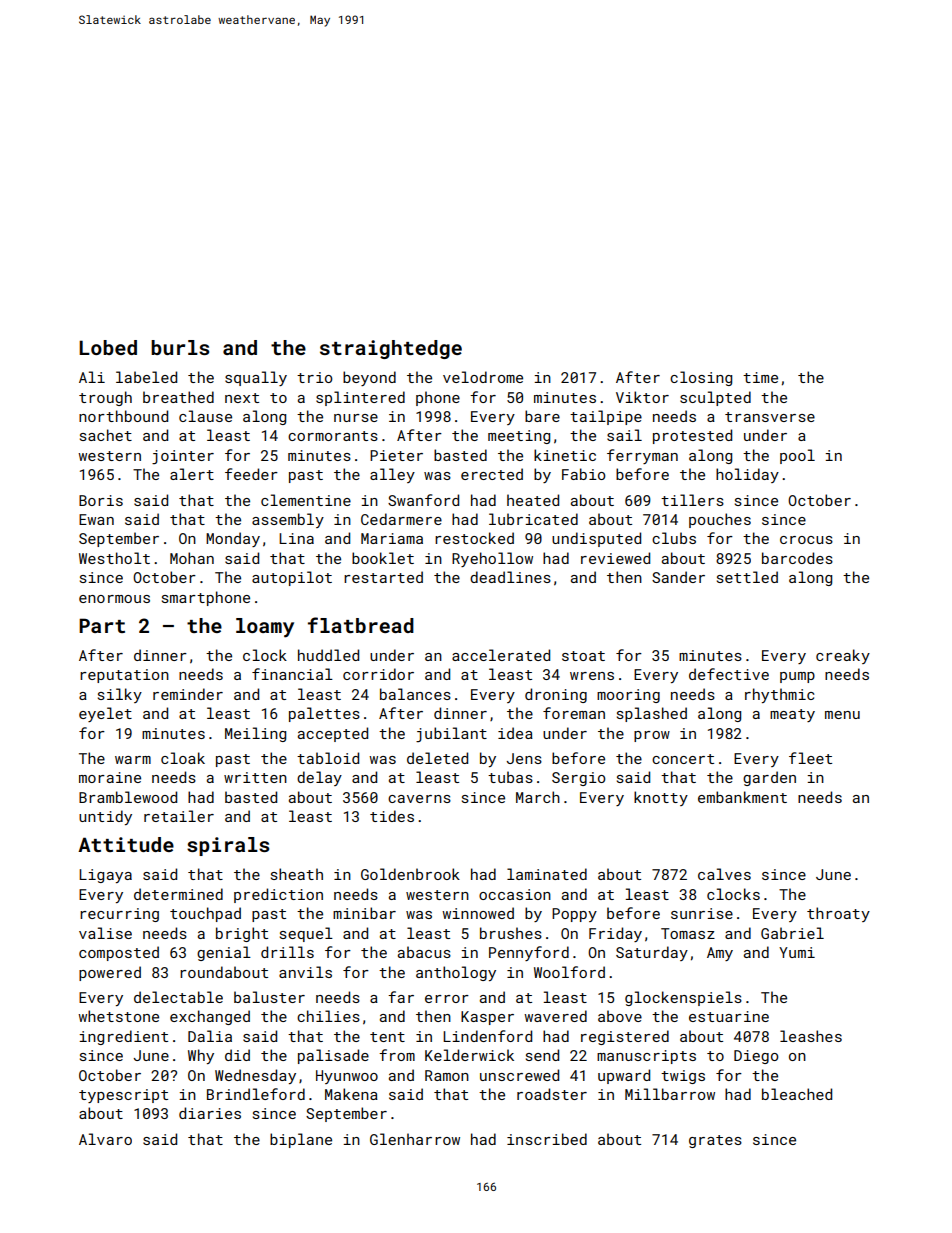 The height and width of the screenshot is (1233, 952). I want to click on burls, so click(180, 347).
